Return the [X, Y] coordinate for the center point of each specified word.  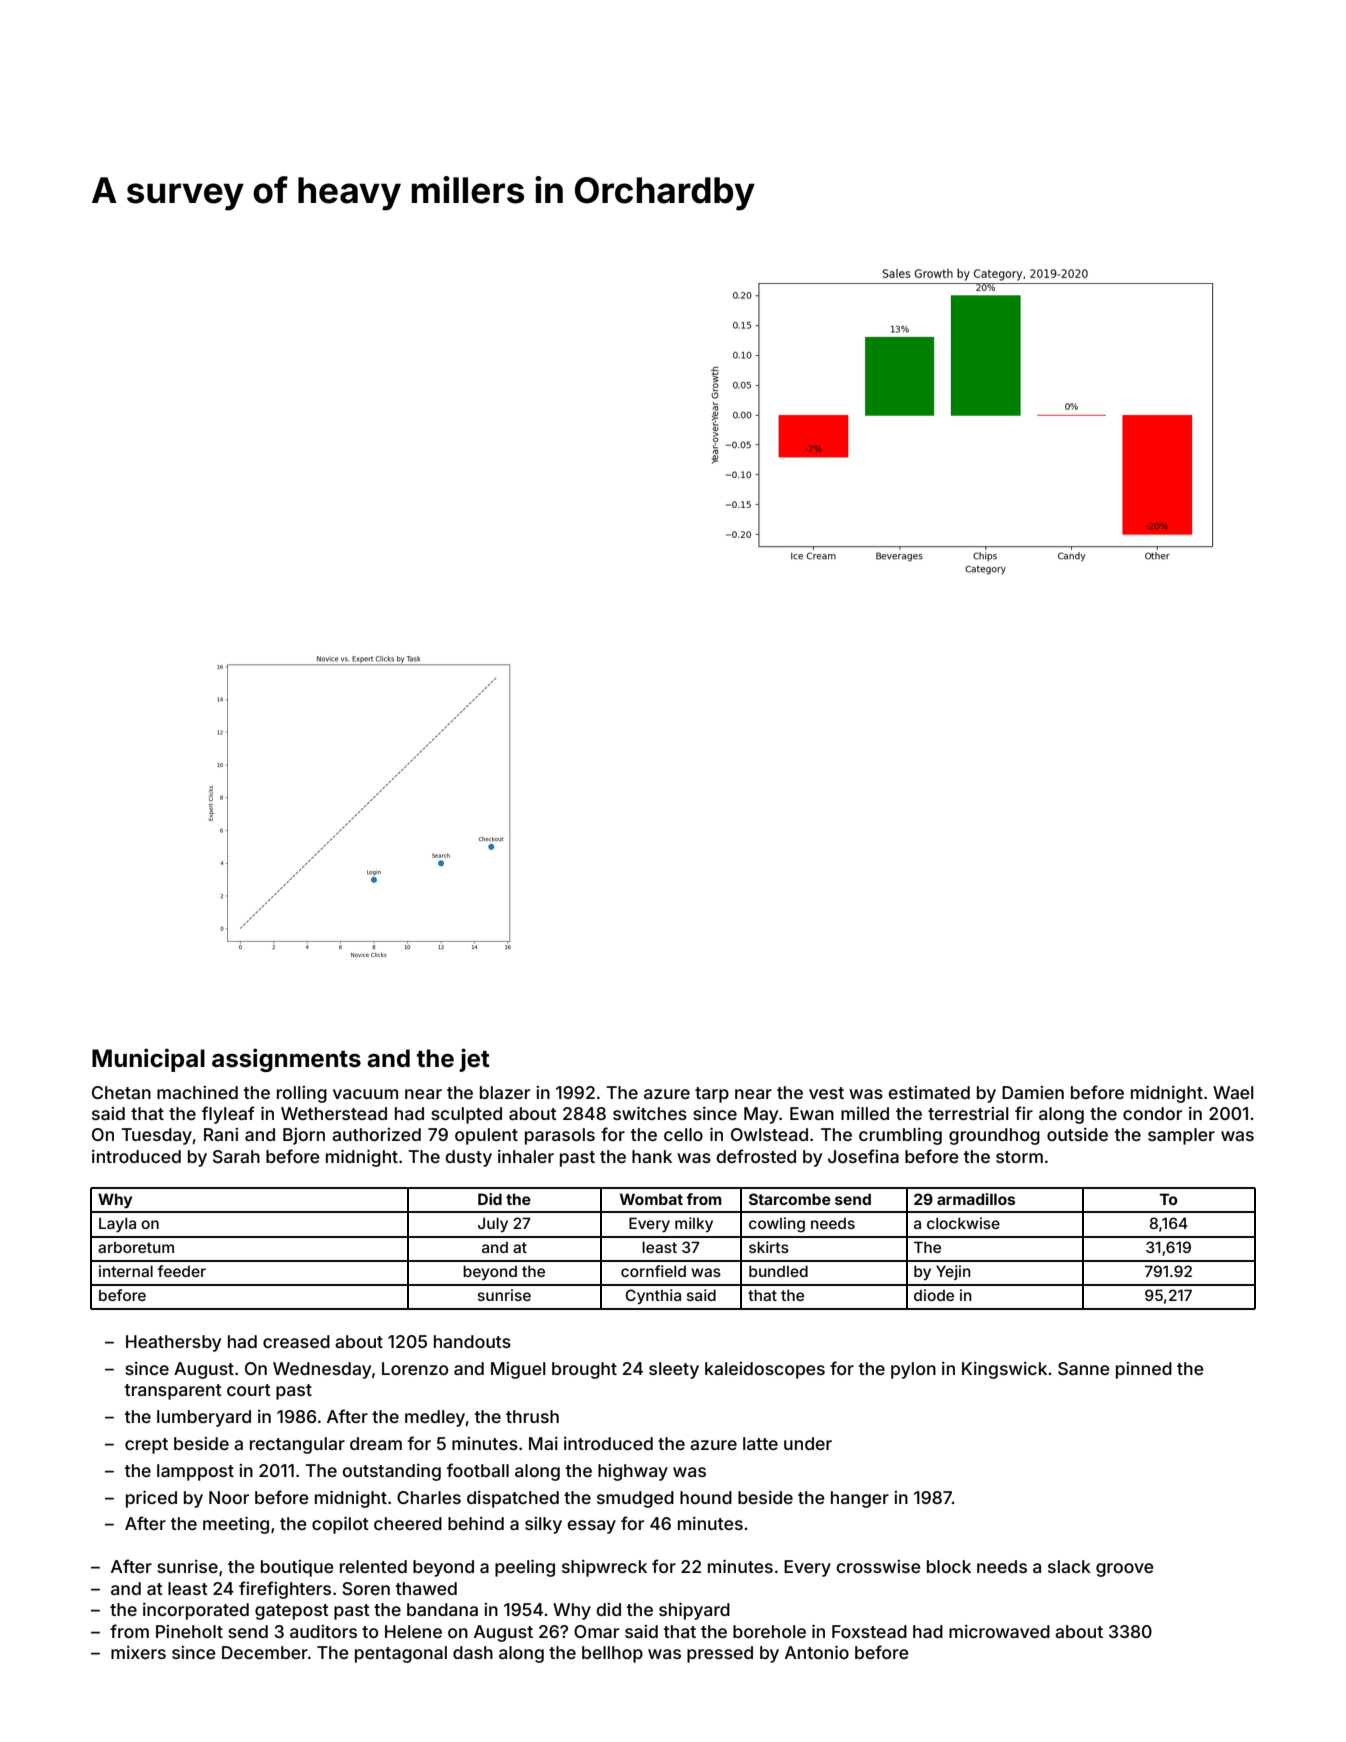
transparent [173, 1392]
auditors [323, 1631]
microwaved [999, 1631]
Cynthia [653, 1296]
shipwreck [604, 1568]
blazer [505, 1092]
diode [934, 1295]
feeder [182, 1271]
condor [1152, 1113]
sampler [1181, 1136]
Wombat [651, 1199]
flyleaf [228, 1115]
